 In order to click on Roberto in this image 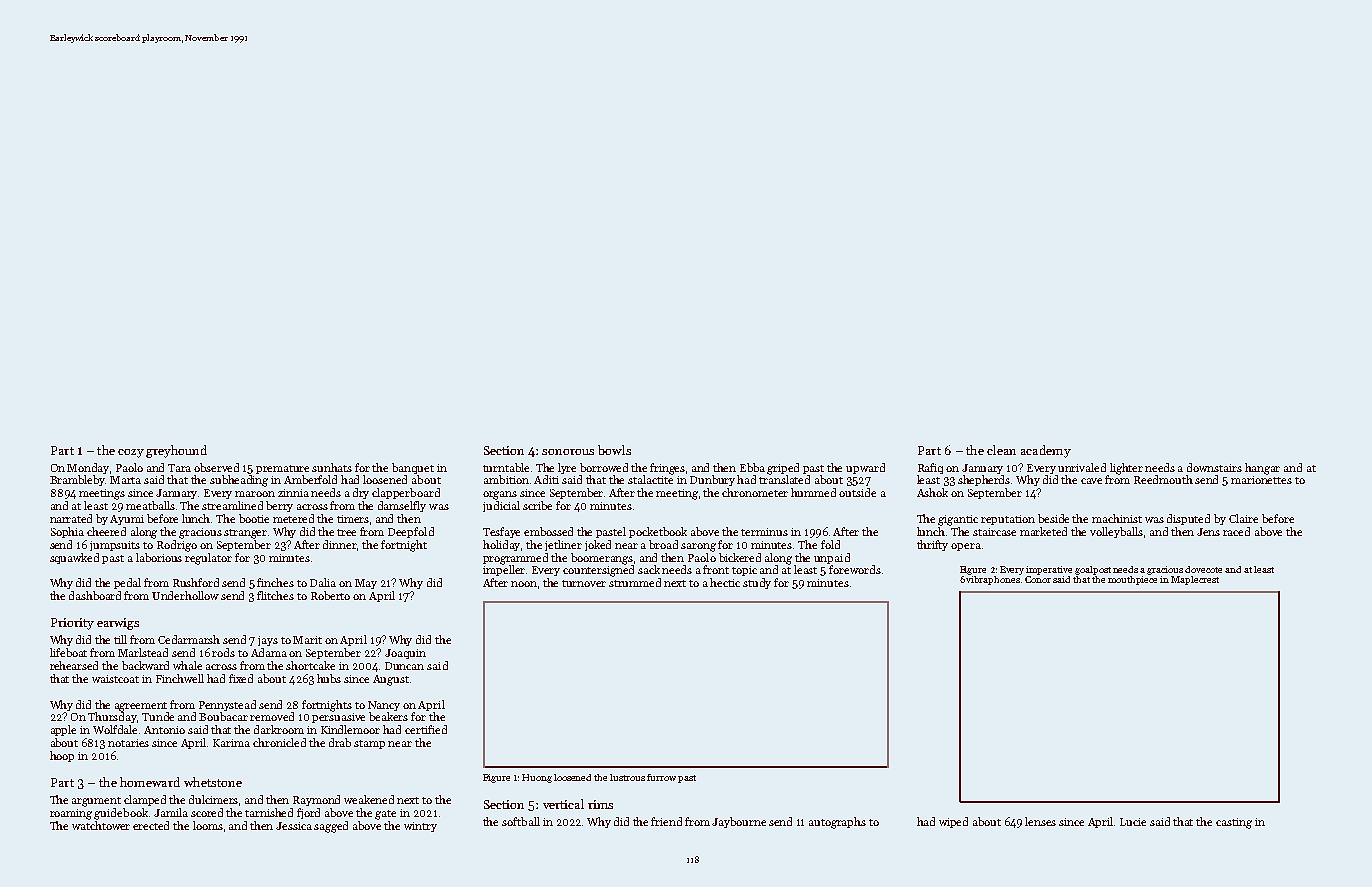, I will do `click(330, 595)`.
